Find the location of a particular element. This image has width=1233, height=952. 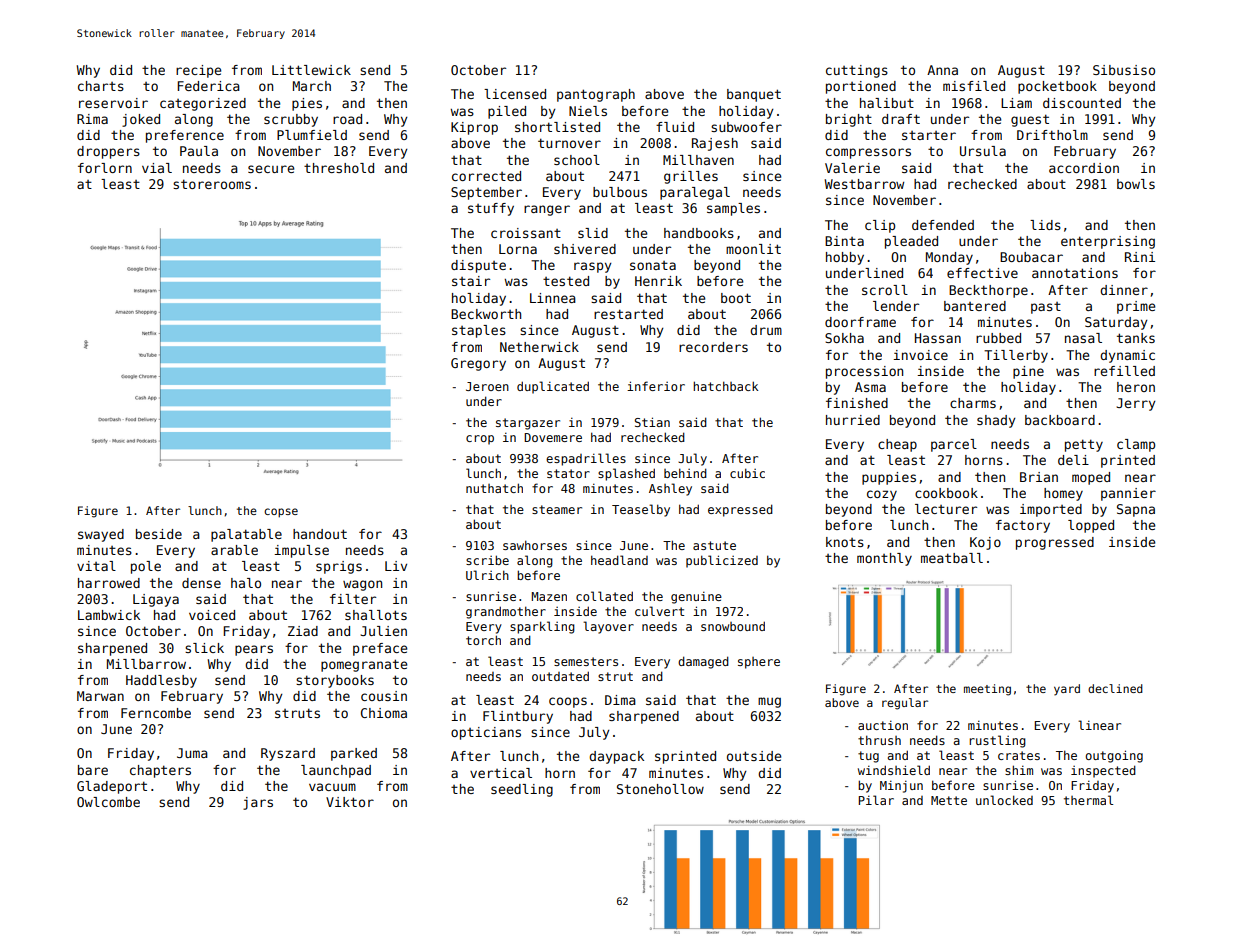

Jeroen is located at coordinates (487, 386).
